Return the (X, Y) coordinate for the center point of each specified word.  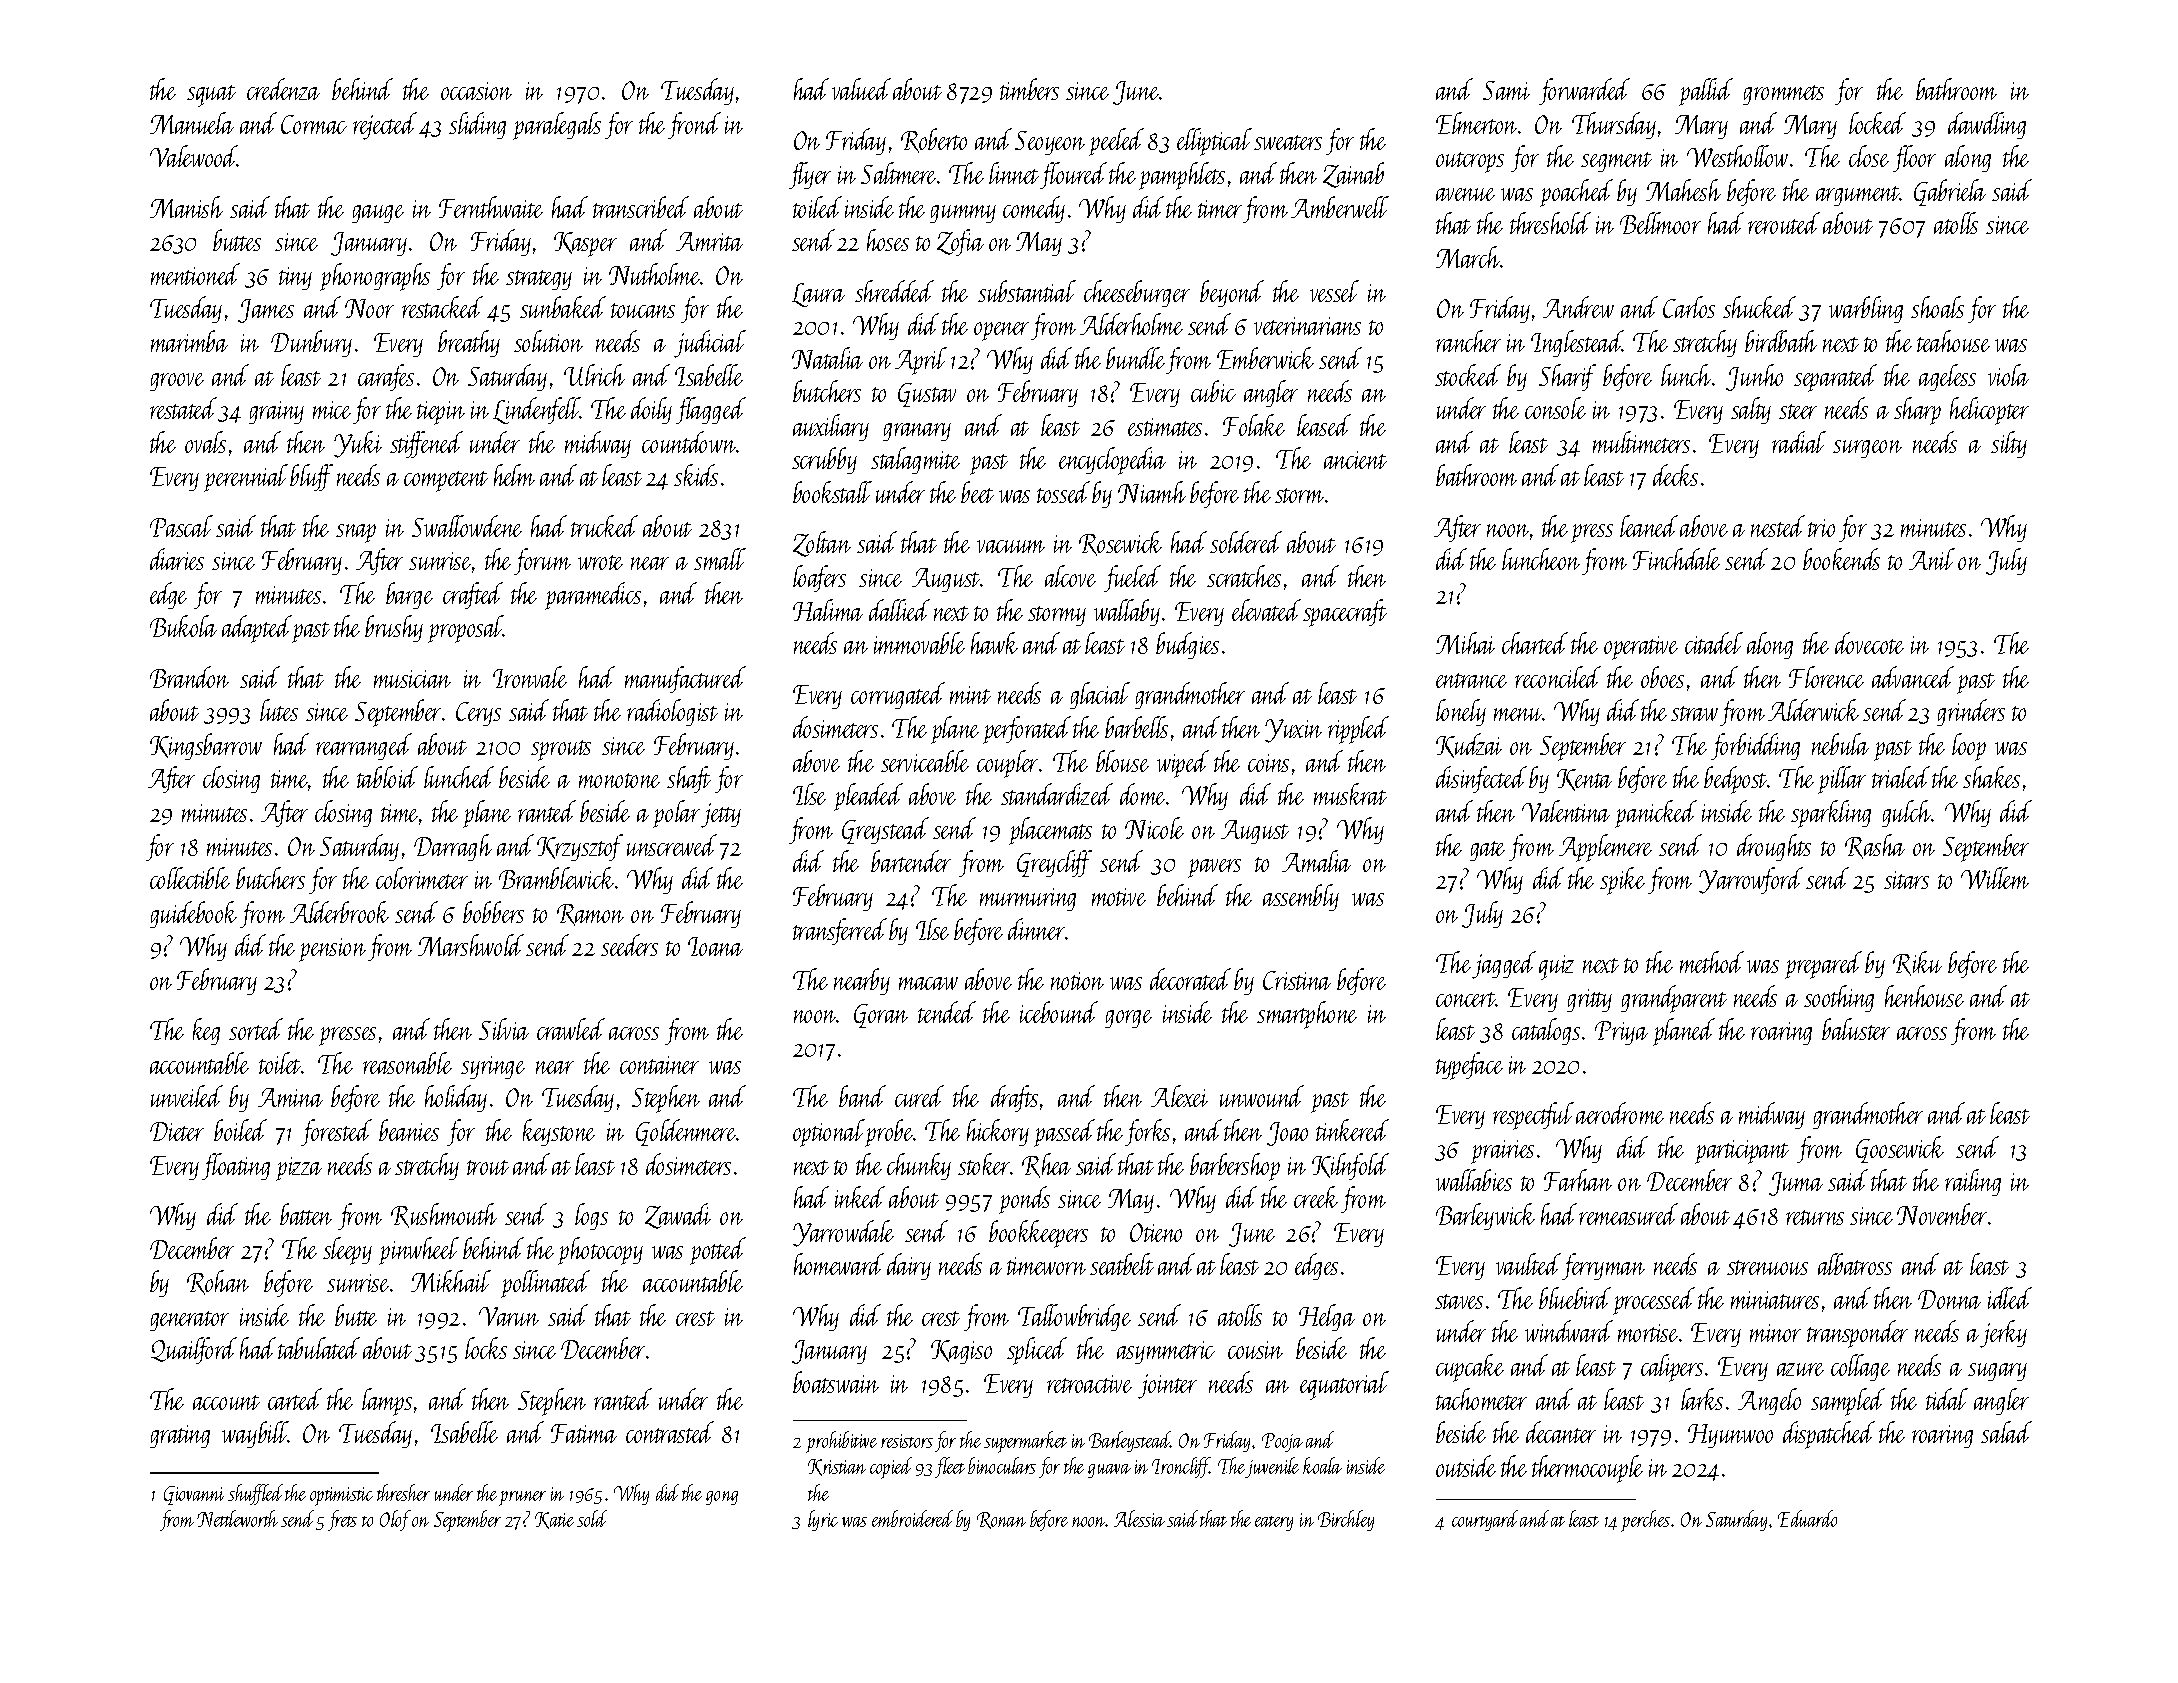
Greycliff (1054, 863)
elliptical (1214, 142)
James (266, 311)
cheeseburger (1137, 293)
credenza (283, 89)
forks (1147, 1132)
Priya (1621, 1033)
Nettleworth (237, 1518)
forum (542, 561)
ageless (1947, 377)
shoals (1937, 307)
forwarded (1584, 91)
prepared (1823, 965)
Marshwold (471, 945)
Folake (1254, 425)
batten (306, 1214)
